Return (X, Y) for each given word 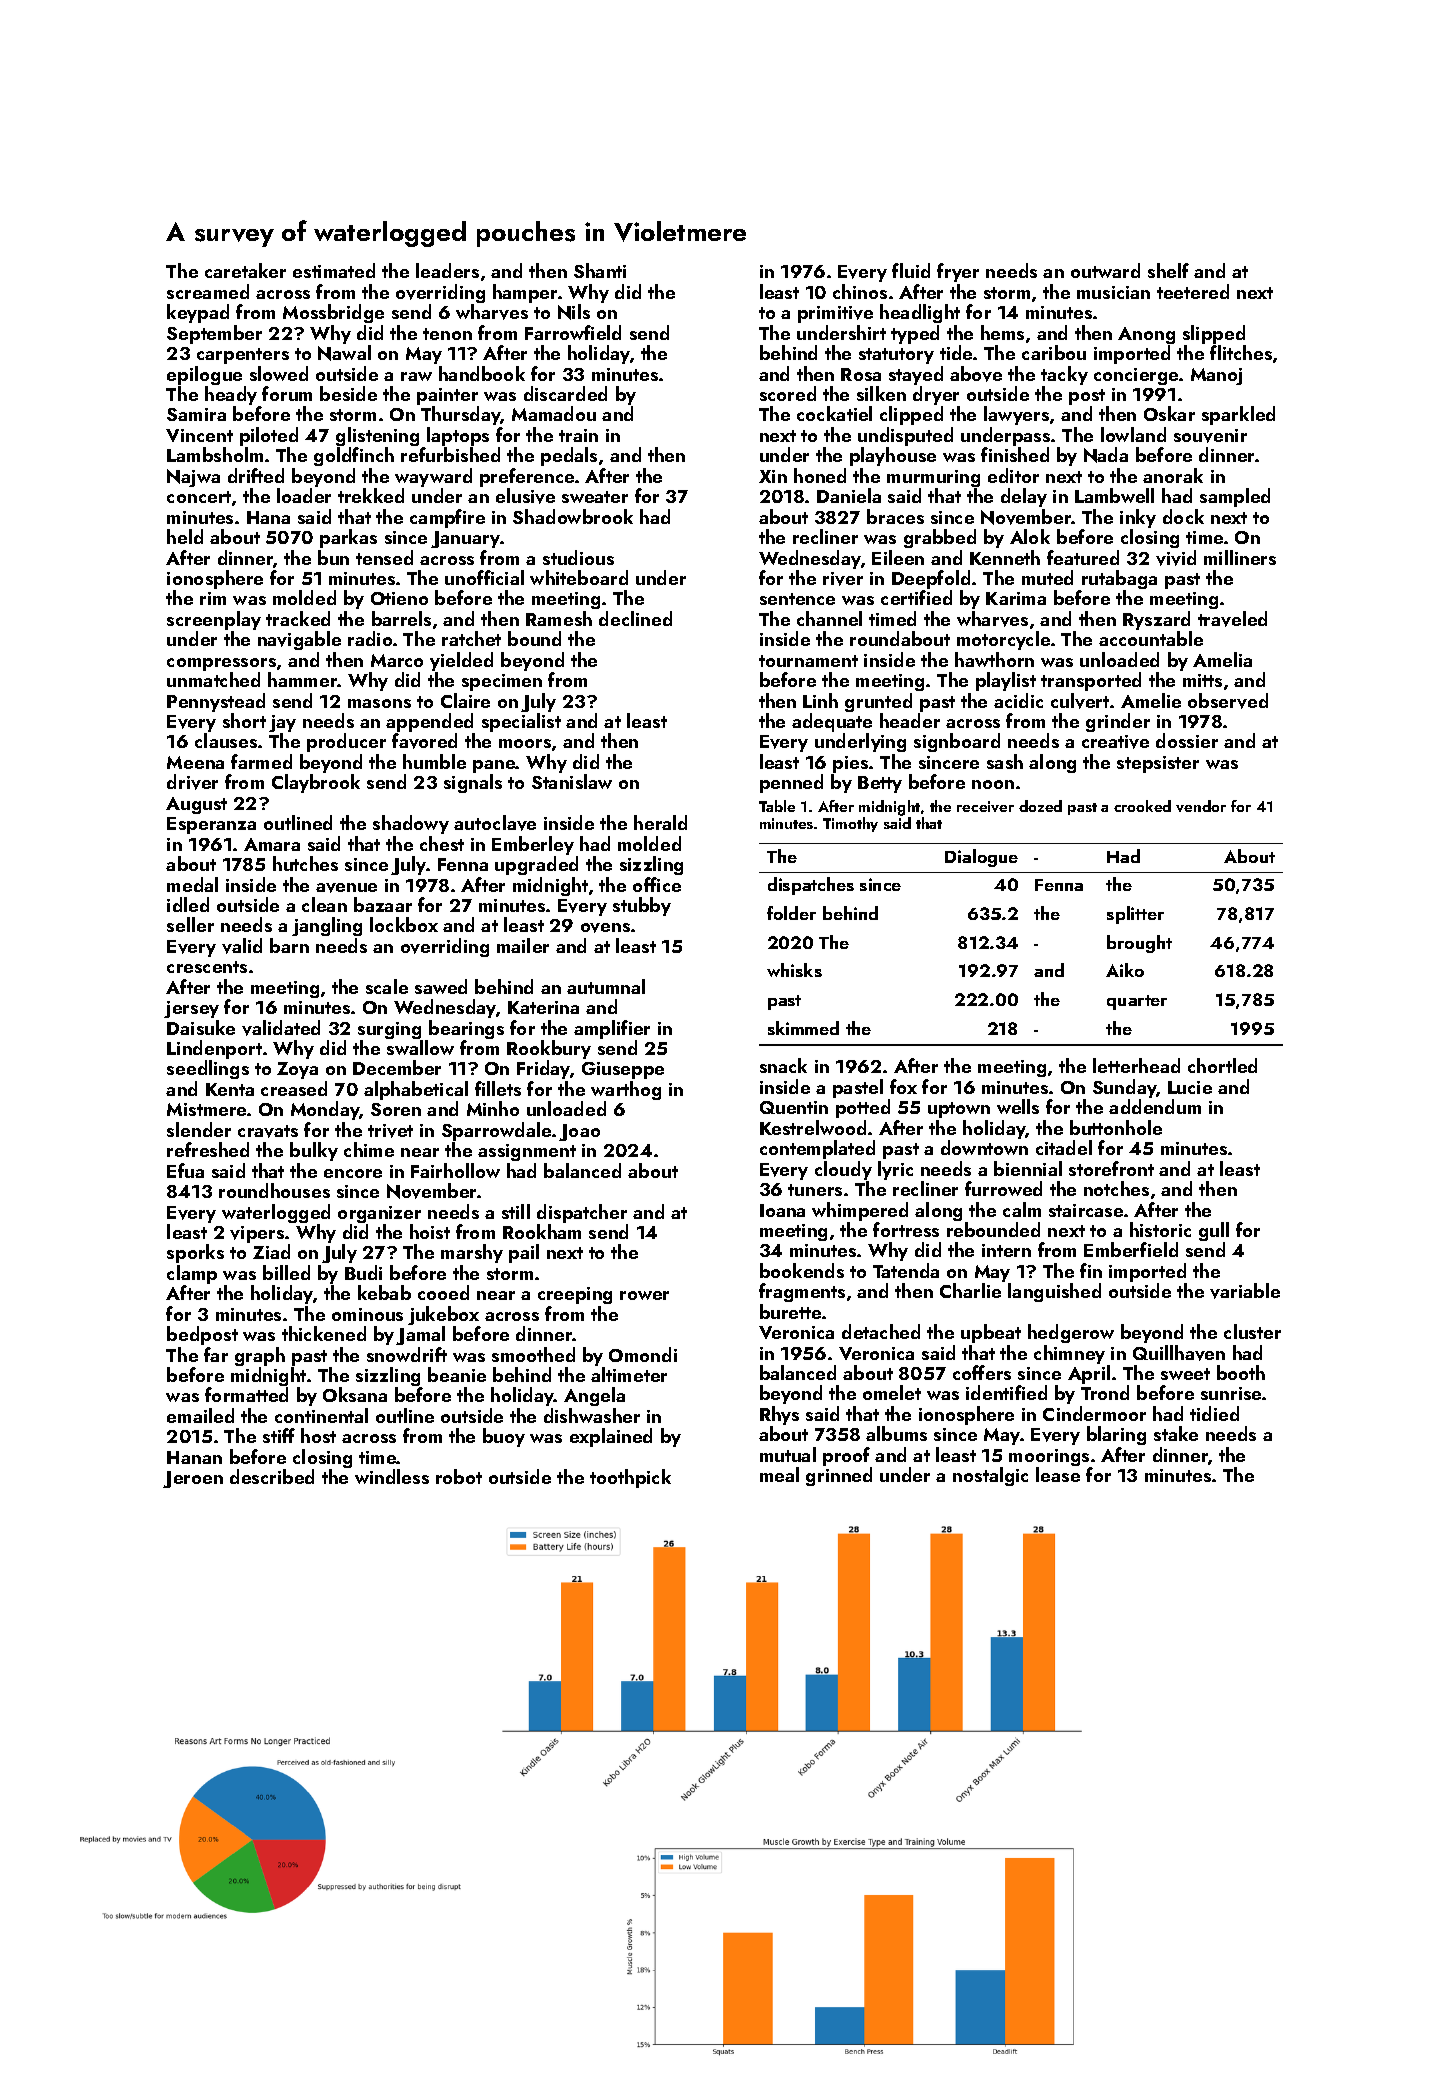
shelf (1168, 270)
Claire (465, 700)
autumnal (606, 986)
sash (1005, 761)
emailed (200, 1415)
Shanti (600, 270)
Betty (880, 784)
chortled (1222, 1065)
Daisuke (201, 1027)
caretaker (245, 270)
